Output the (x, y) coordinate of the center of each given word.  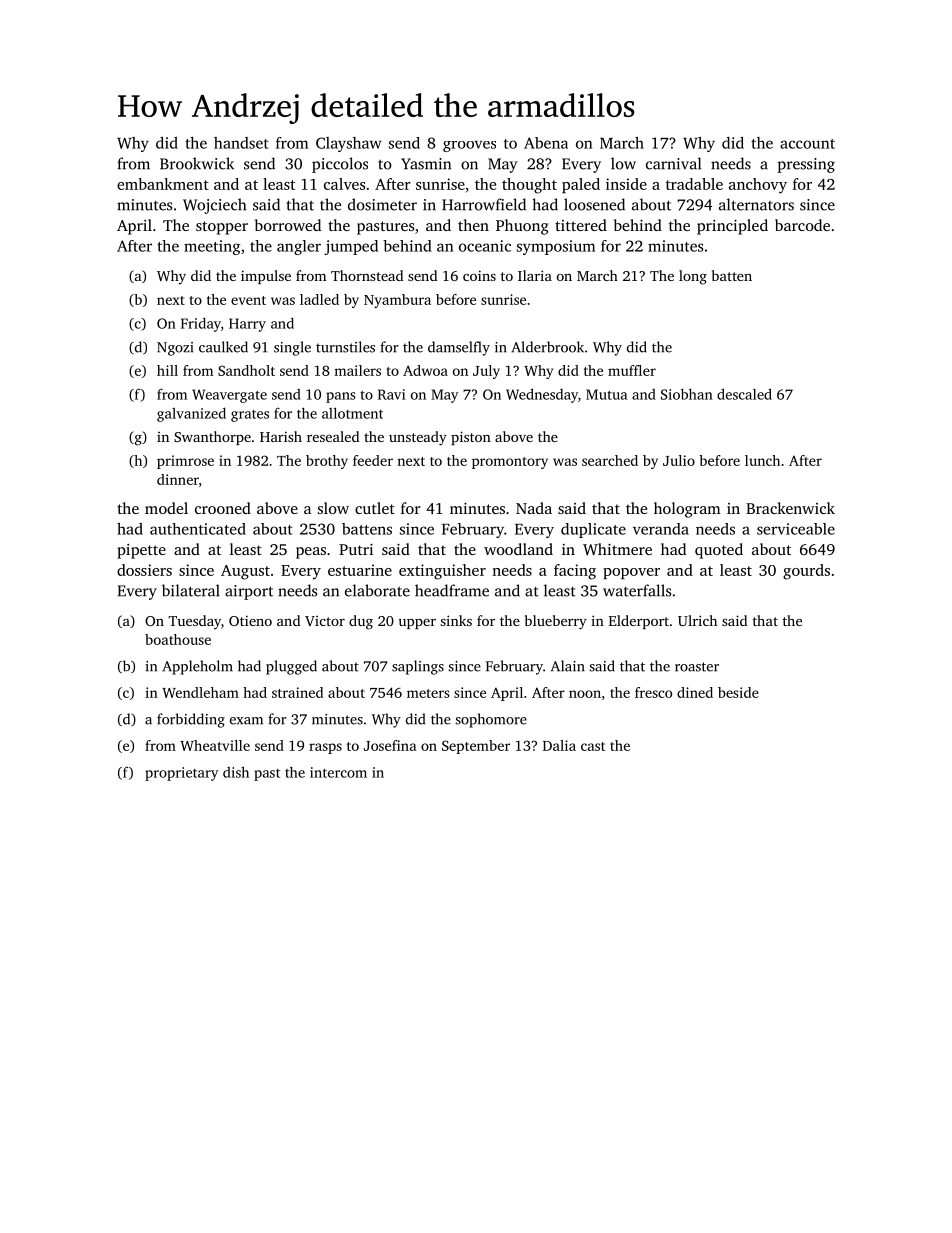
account (807, 144)
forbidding (191, 720)
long (693, 277)
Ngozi (175, 349)
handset (241, 143)
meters (428, 693)
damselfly (459, 348)
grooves (469, 146)
